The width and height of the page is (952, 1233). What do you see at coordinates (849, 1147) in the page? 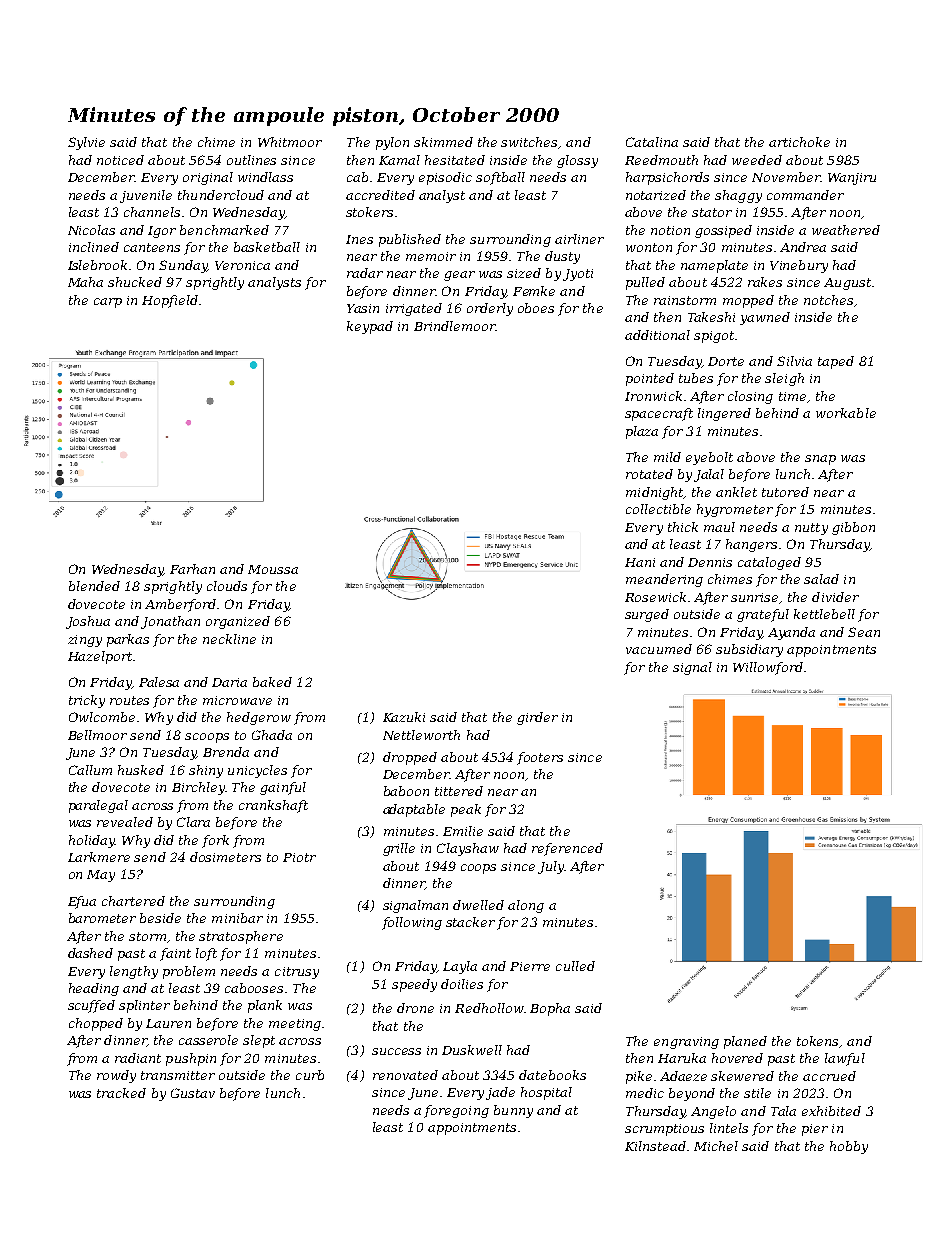
I see `hobby` at bounding box center [849, 1147].
